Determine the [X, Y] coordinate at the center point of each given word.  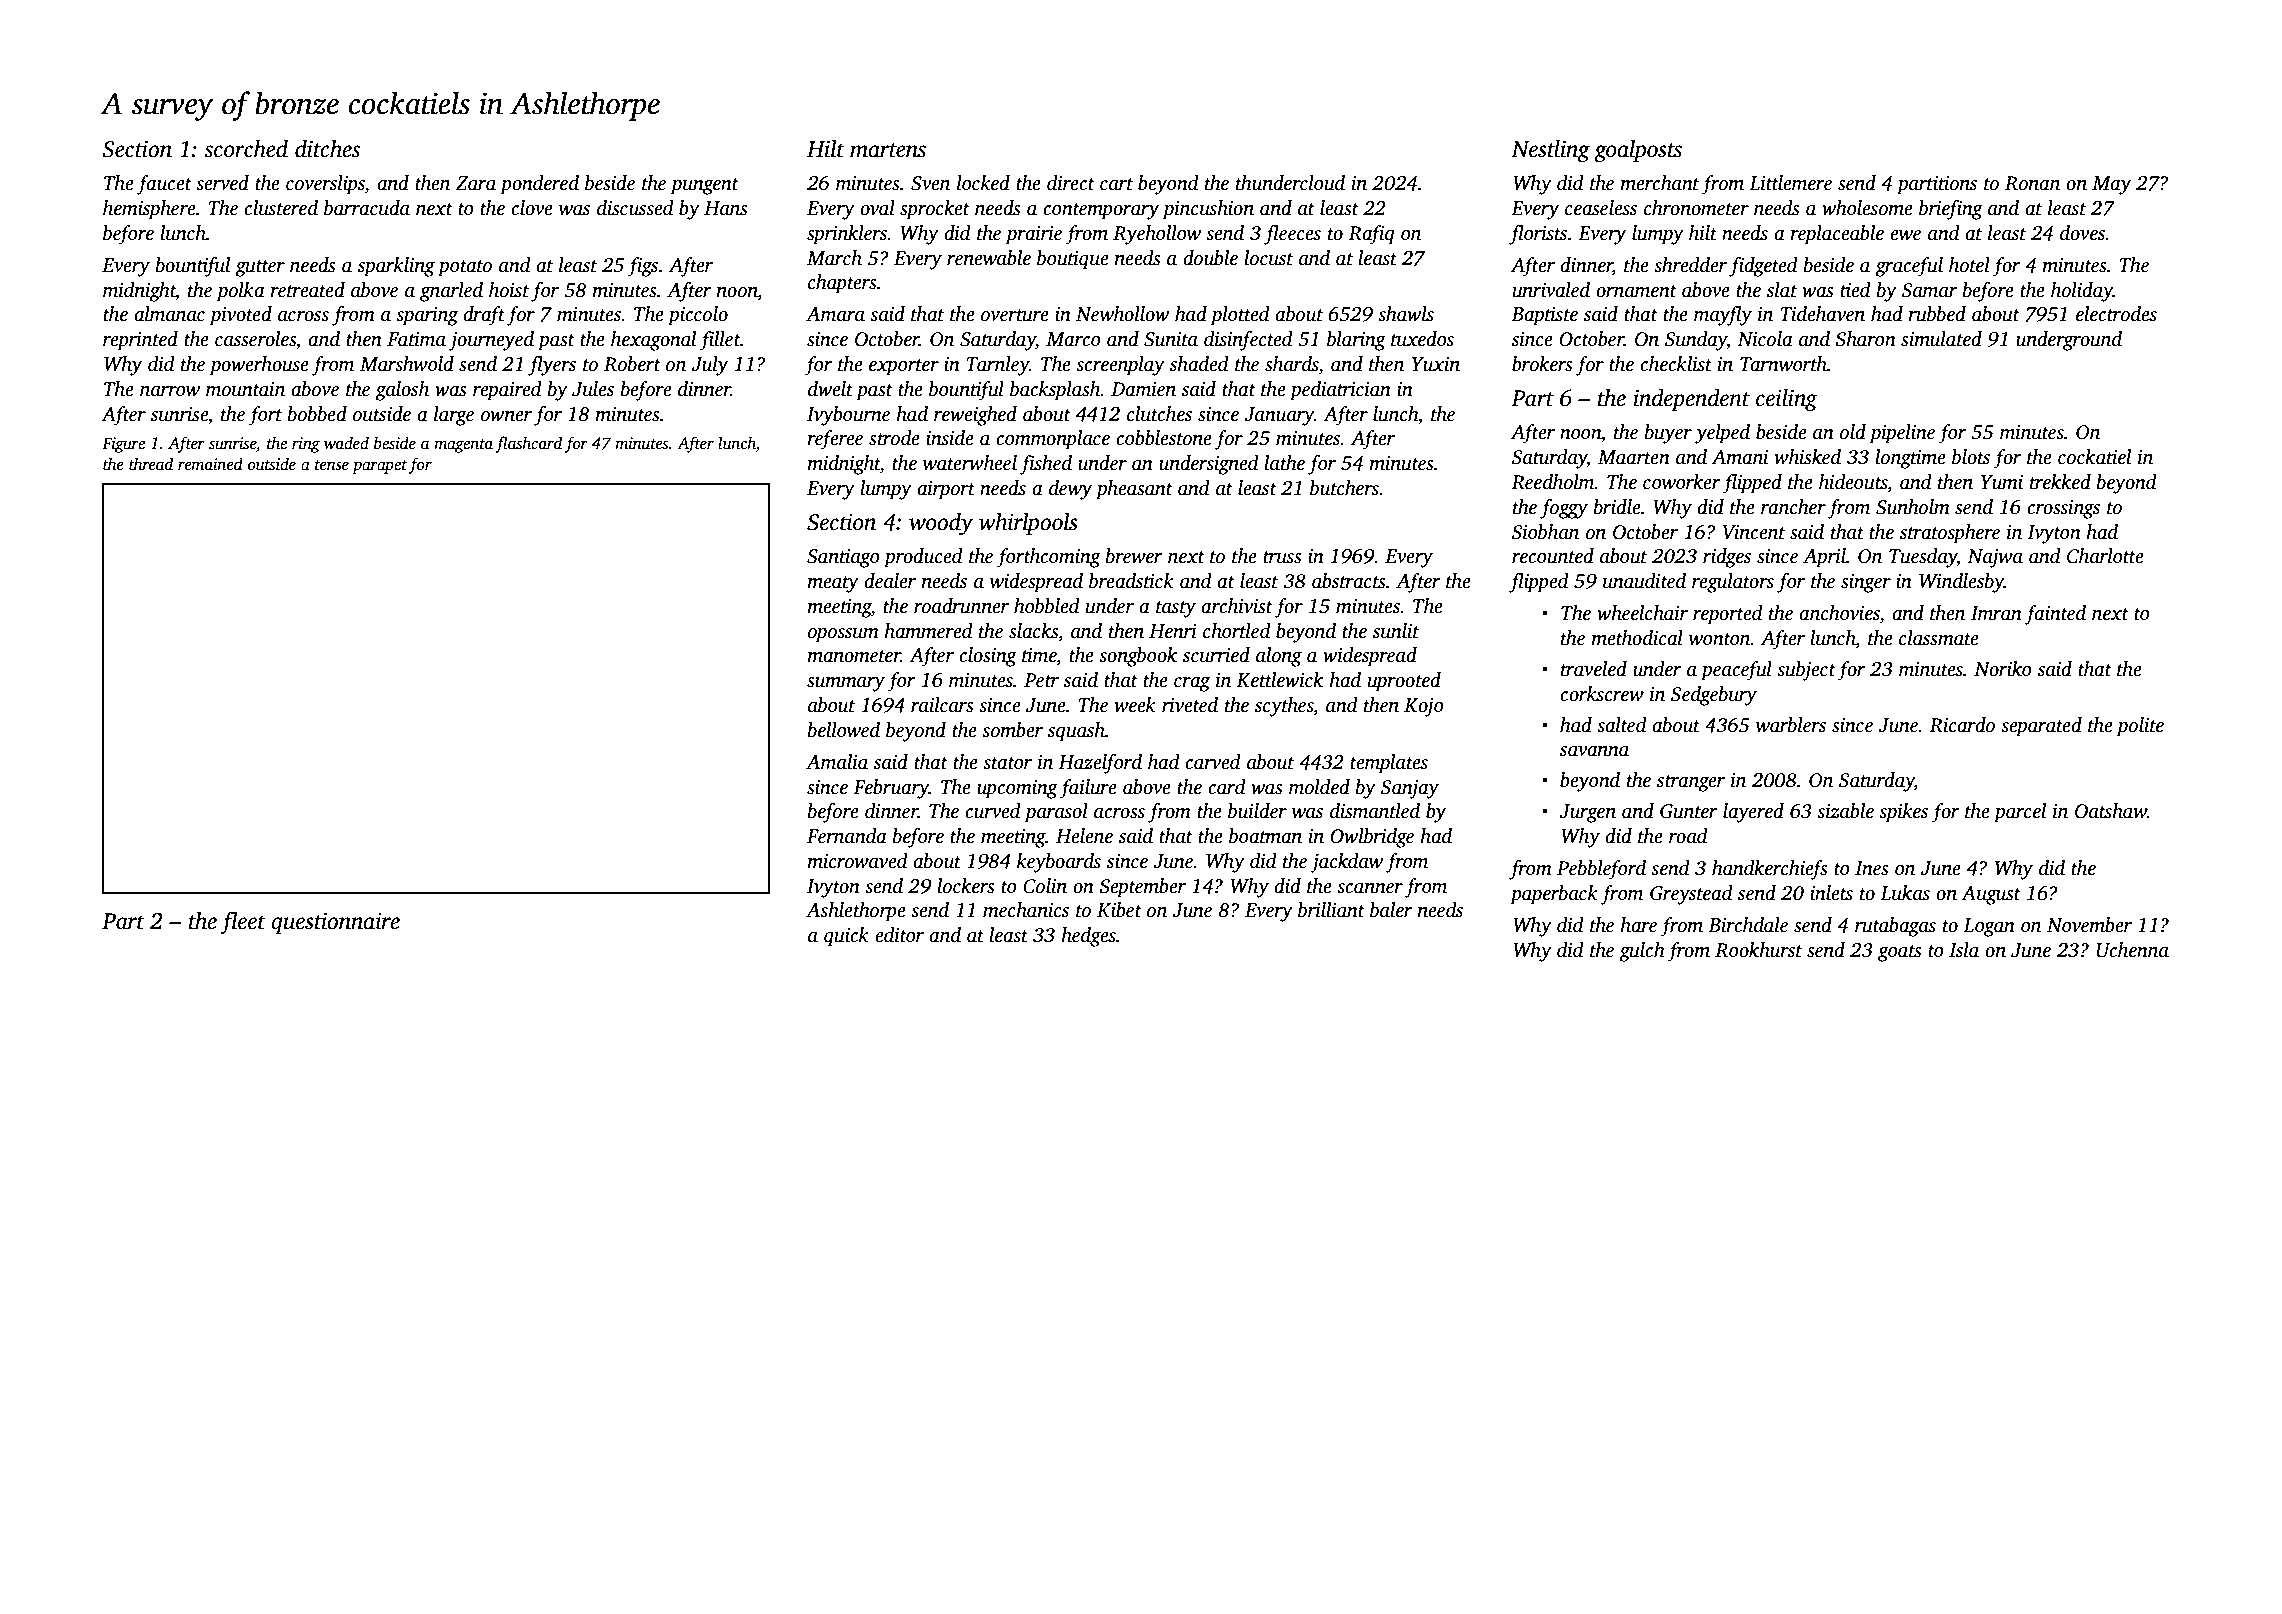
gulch [1642, 952]
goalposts [1638, 151]
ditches [327, 149]
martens [888, 150]
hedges [1088, 937]
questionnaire [335, 923]
